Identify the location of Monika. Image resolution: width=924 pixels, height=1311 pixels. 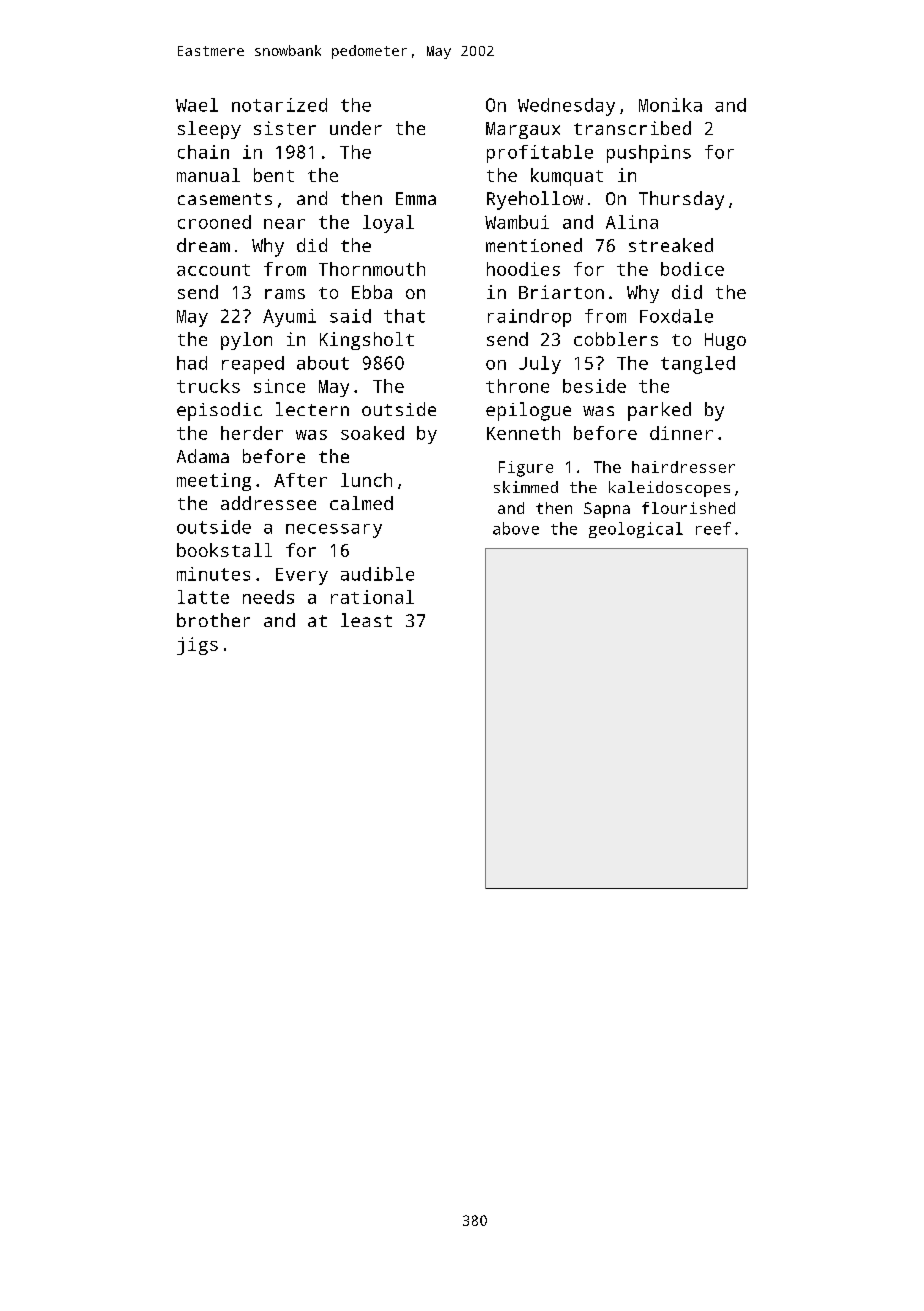
(670, 105).
